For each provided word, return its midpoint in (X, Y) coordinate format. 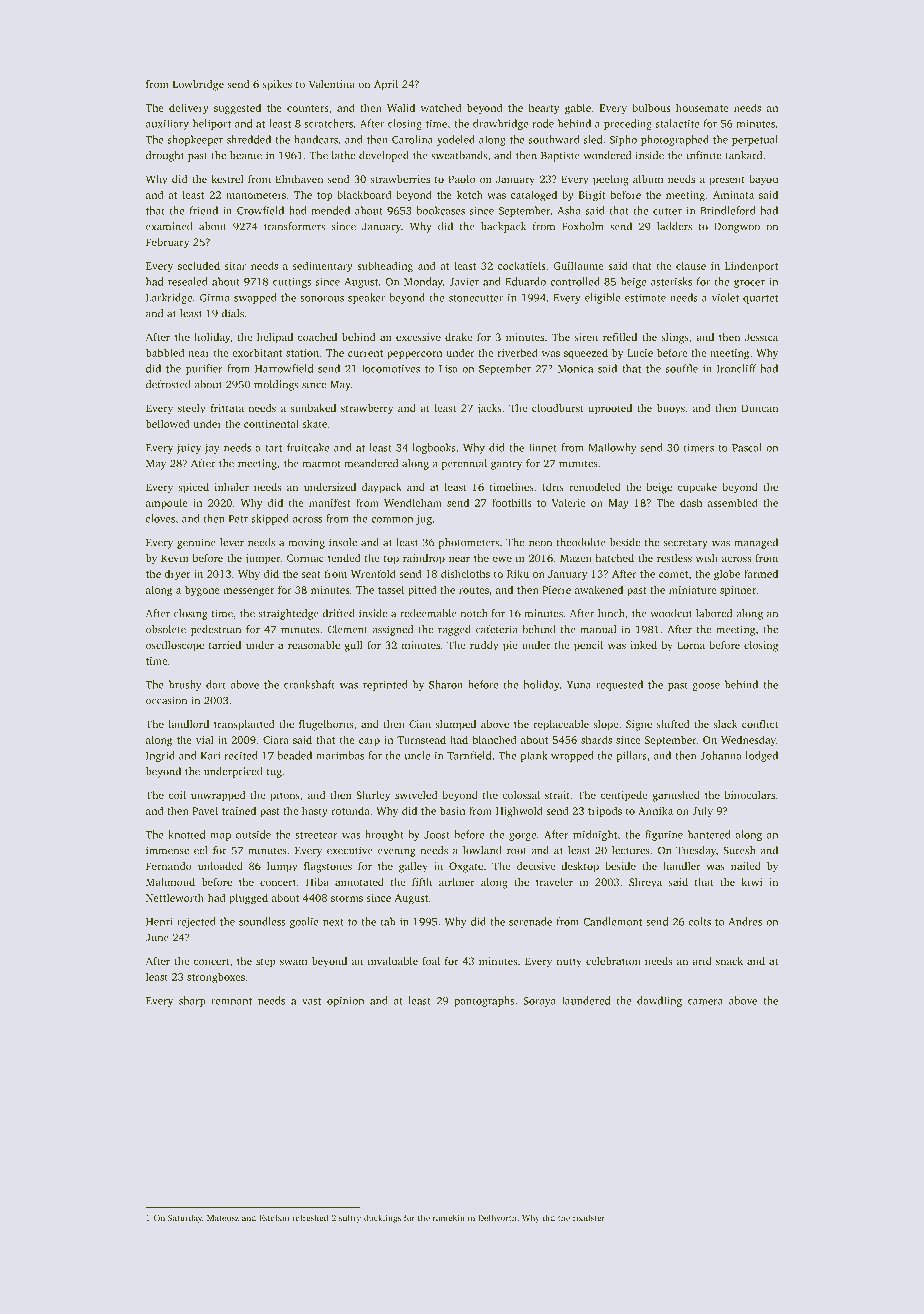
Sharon (446, 684)
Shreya (645, 883)
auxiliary (167, 124)
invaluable (393, 961)
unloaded (220, 866)
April (386, 85)
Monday (423, 282)
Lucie (640, 353)
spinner (738, 591)
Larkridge (169, 298)
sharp (192, 1001)
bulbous (651, 107)
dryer (177, 574)
